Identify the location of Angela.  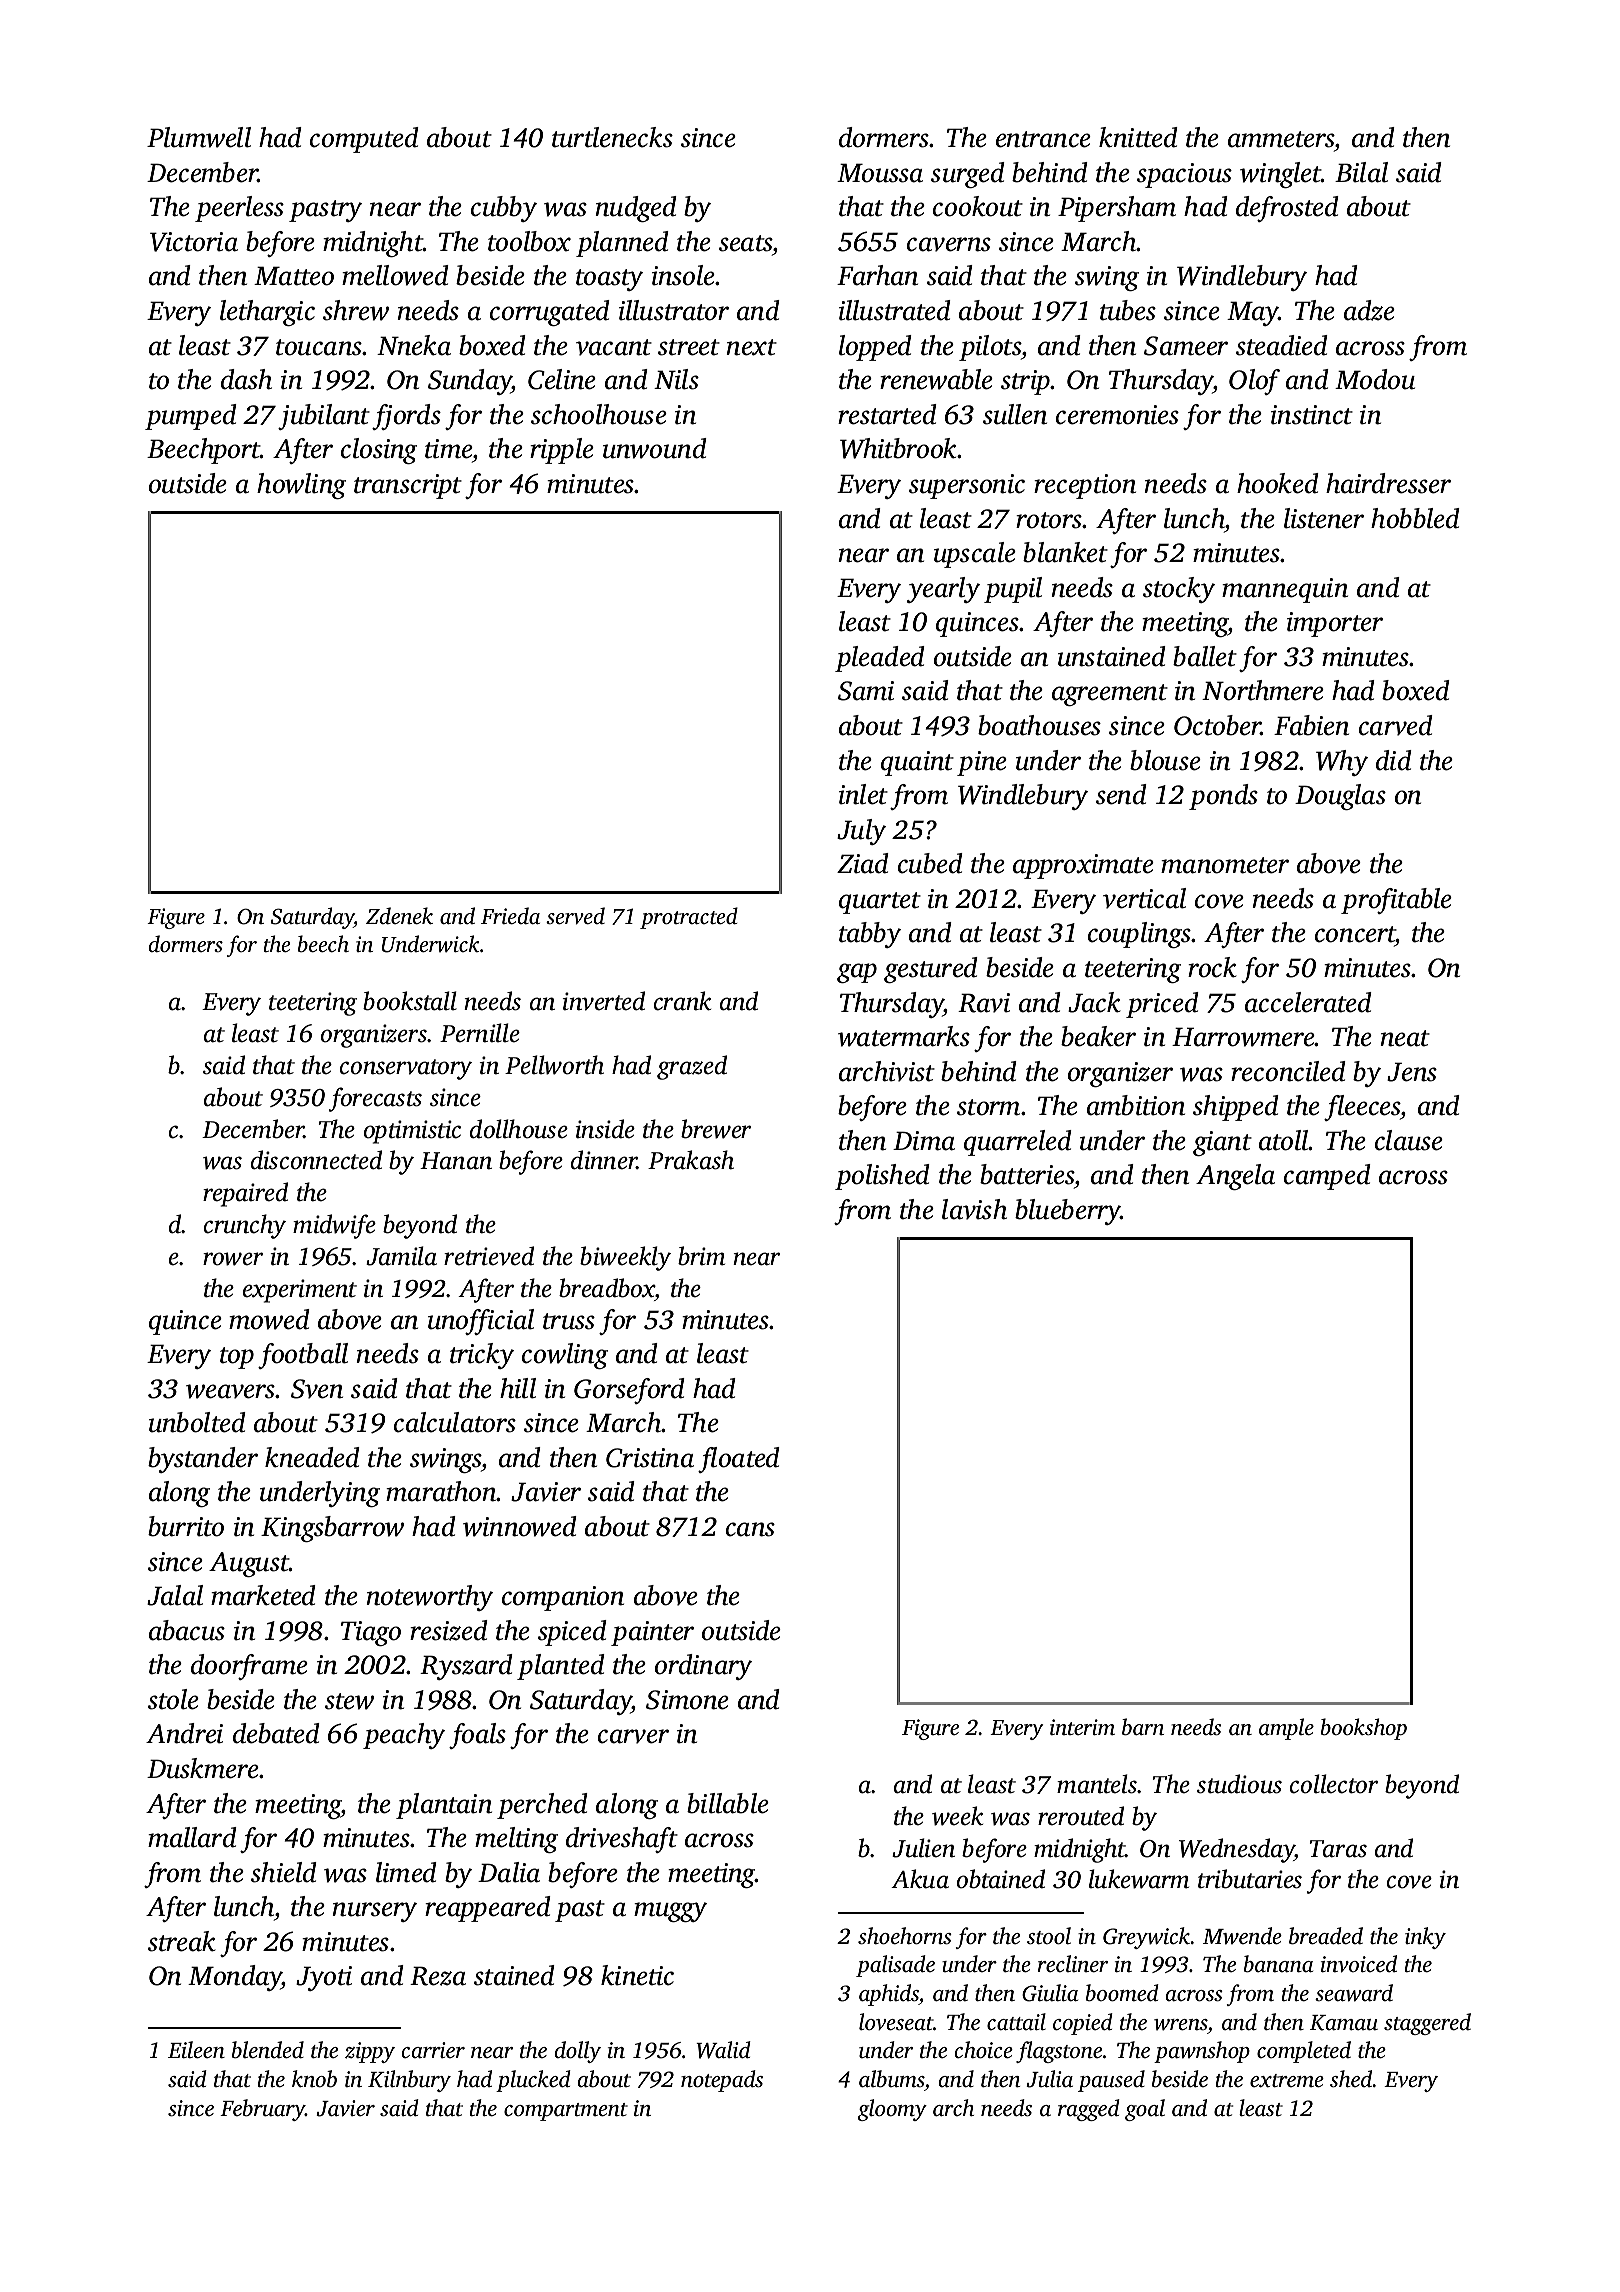
(1235, 1177).
